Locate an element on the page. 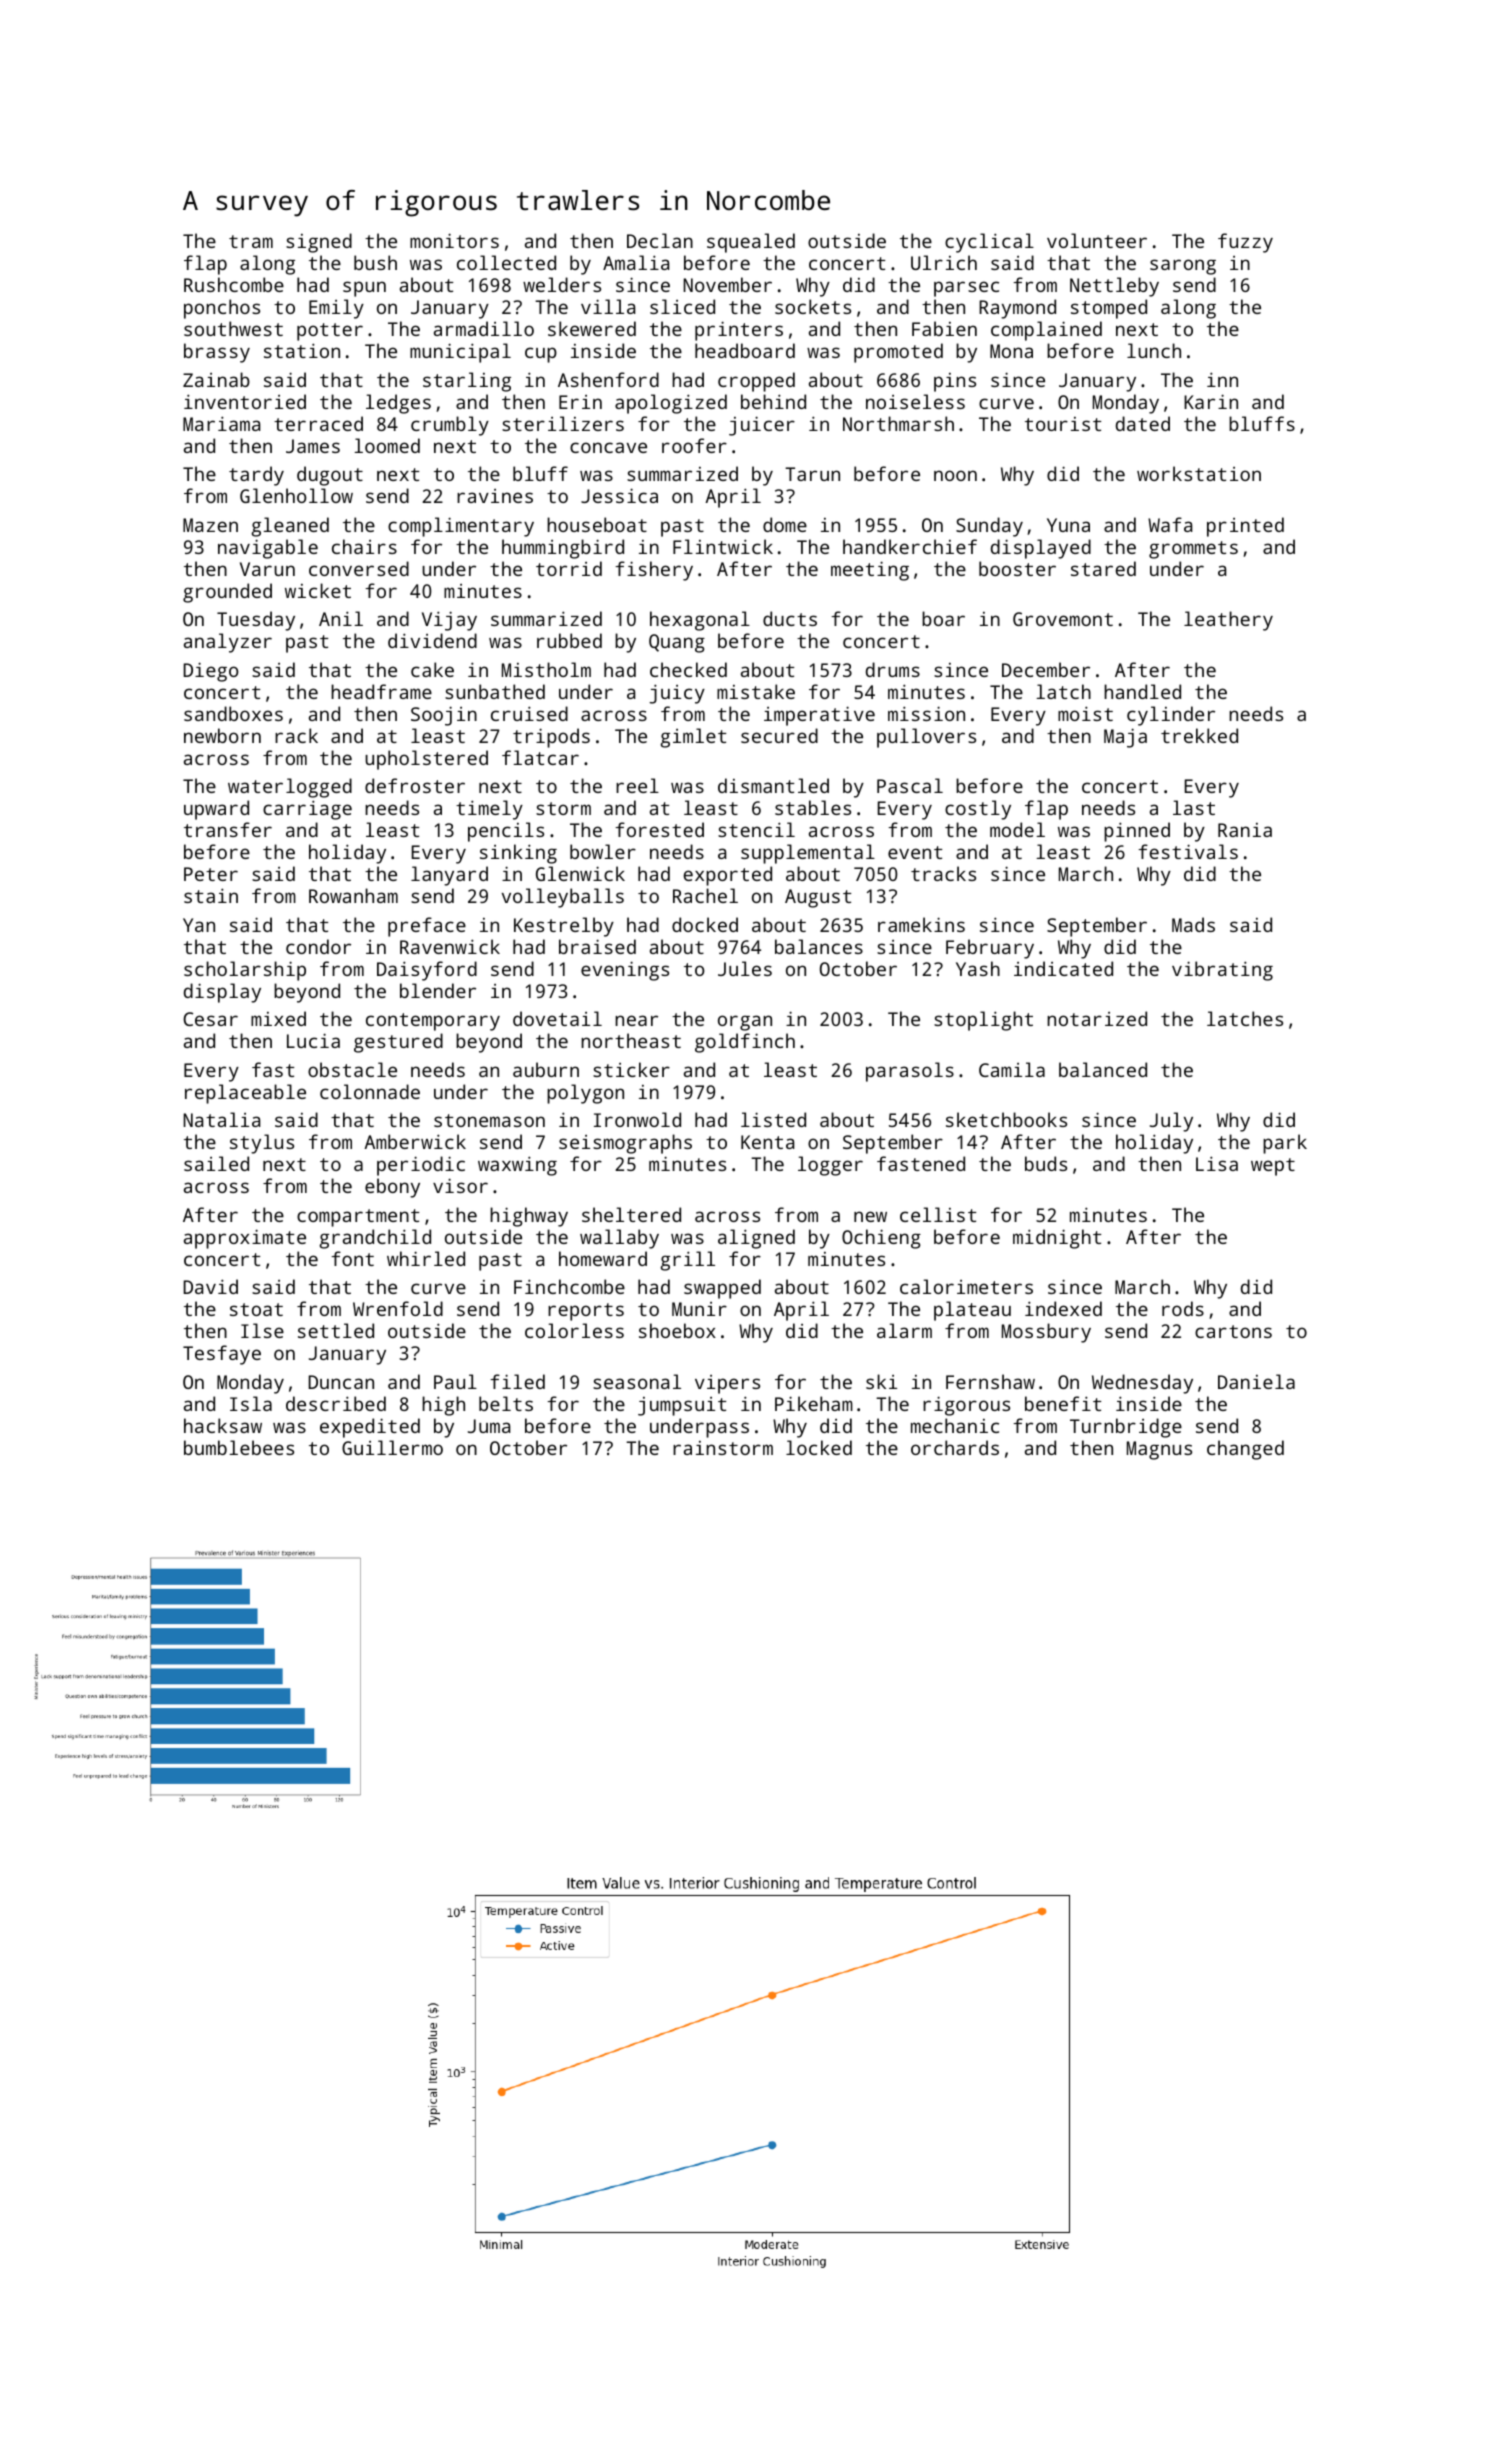 The width and height of the page is (1496, 2464). tram is located at coordinates (251, 241).
